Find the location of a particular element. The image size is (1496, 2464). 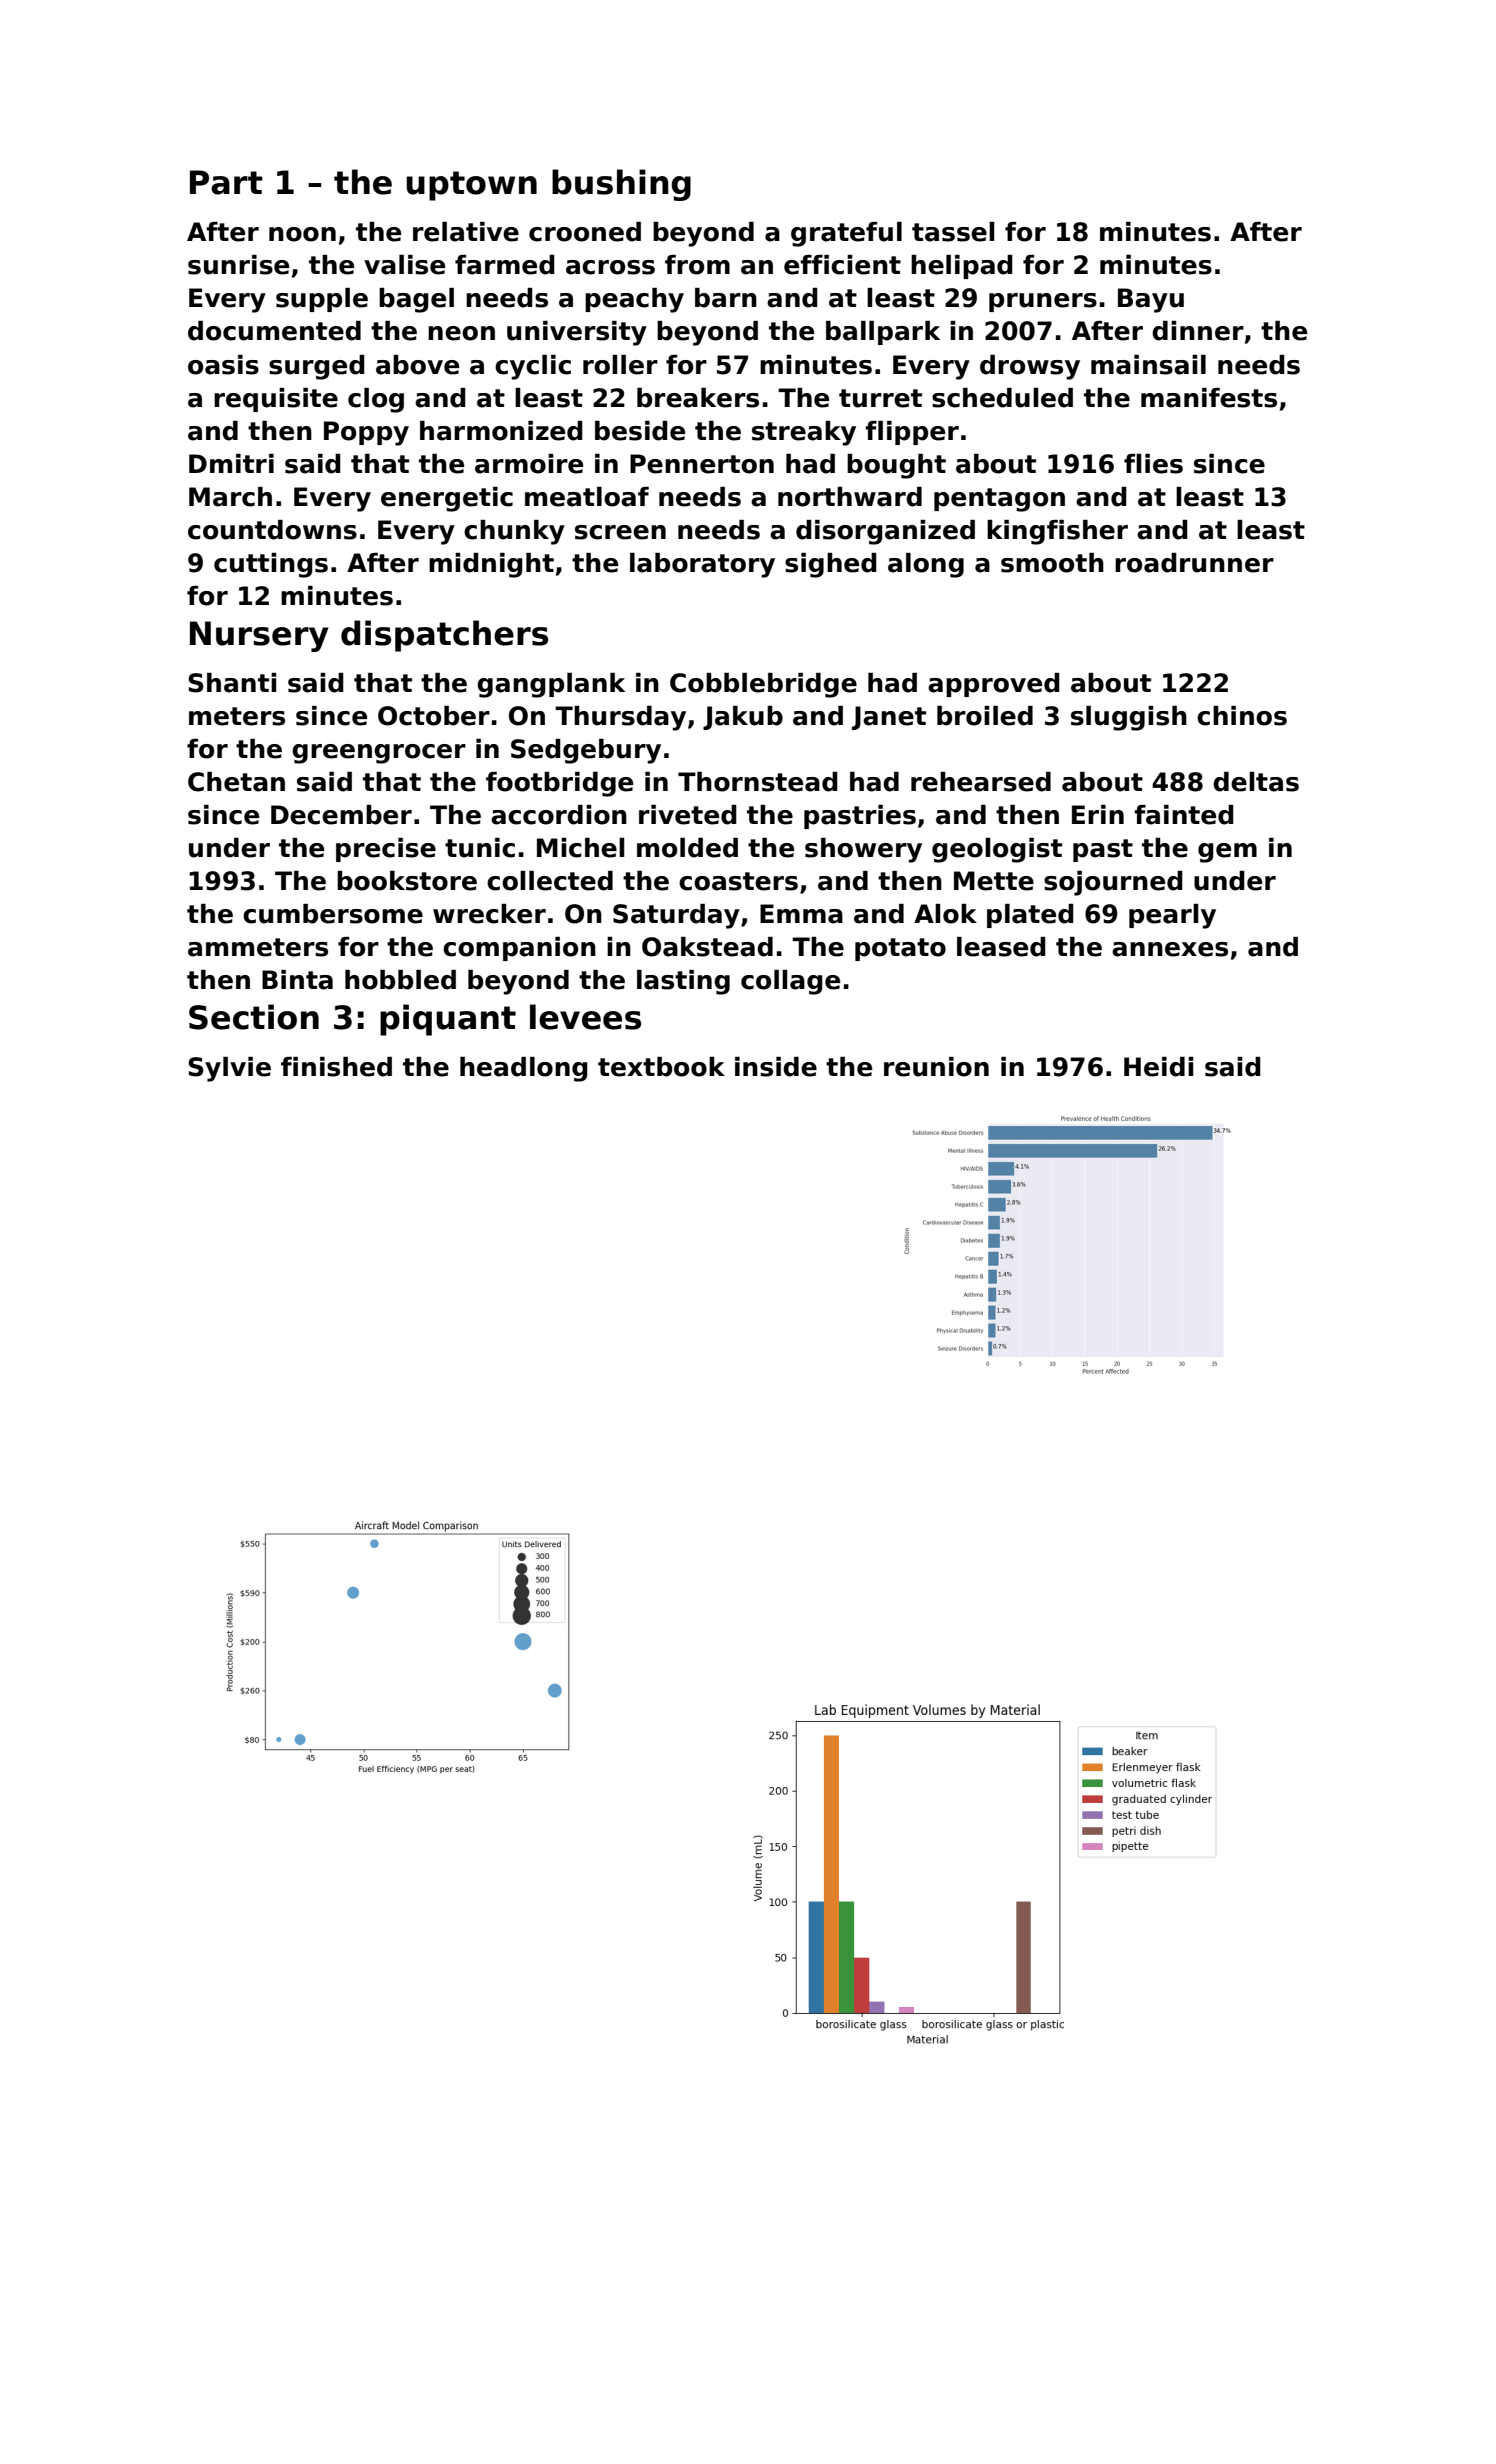

inside is located at coordinates (776, 1067).
